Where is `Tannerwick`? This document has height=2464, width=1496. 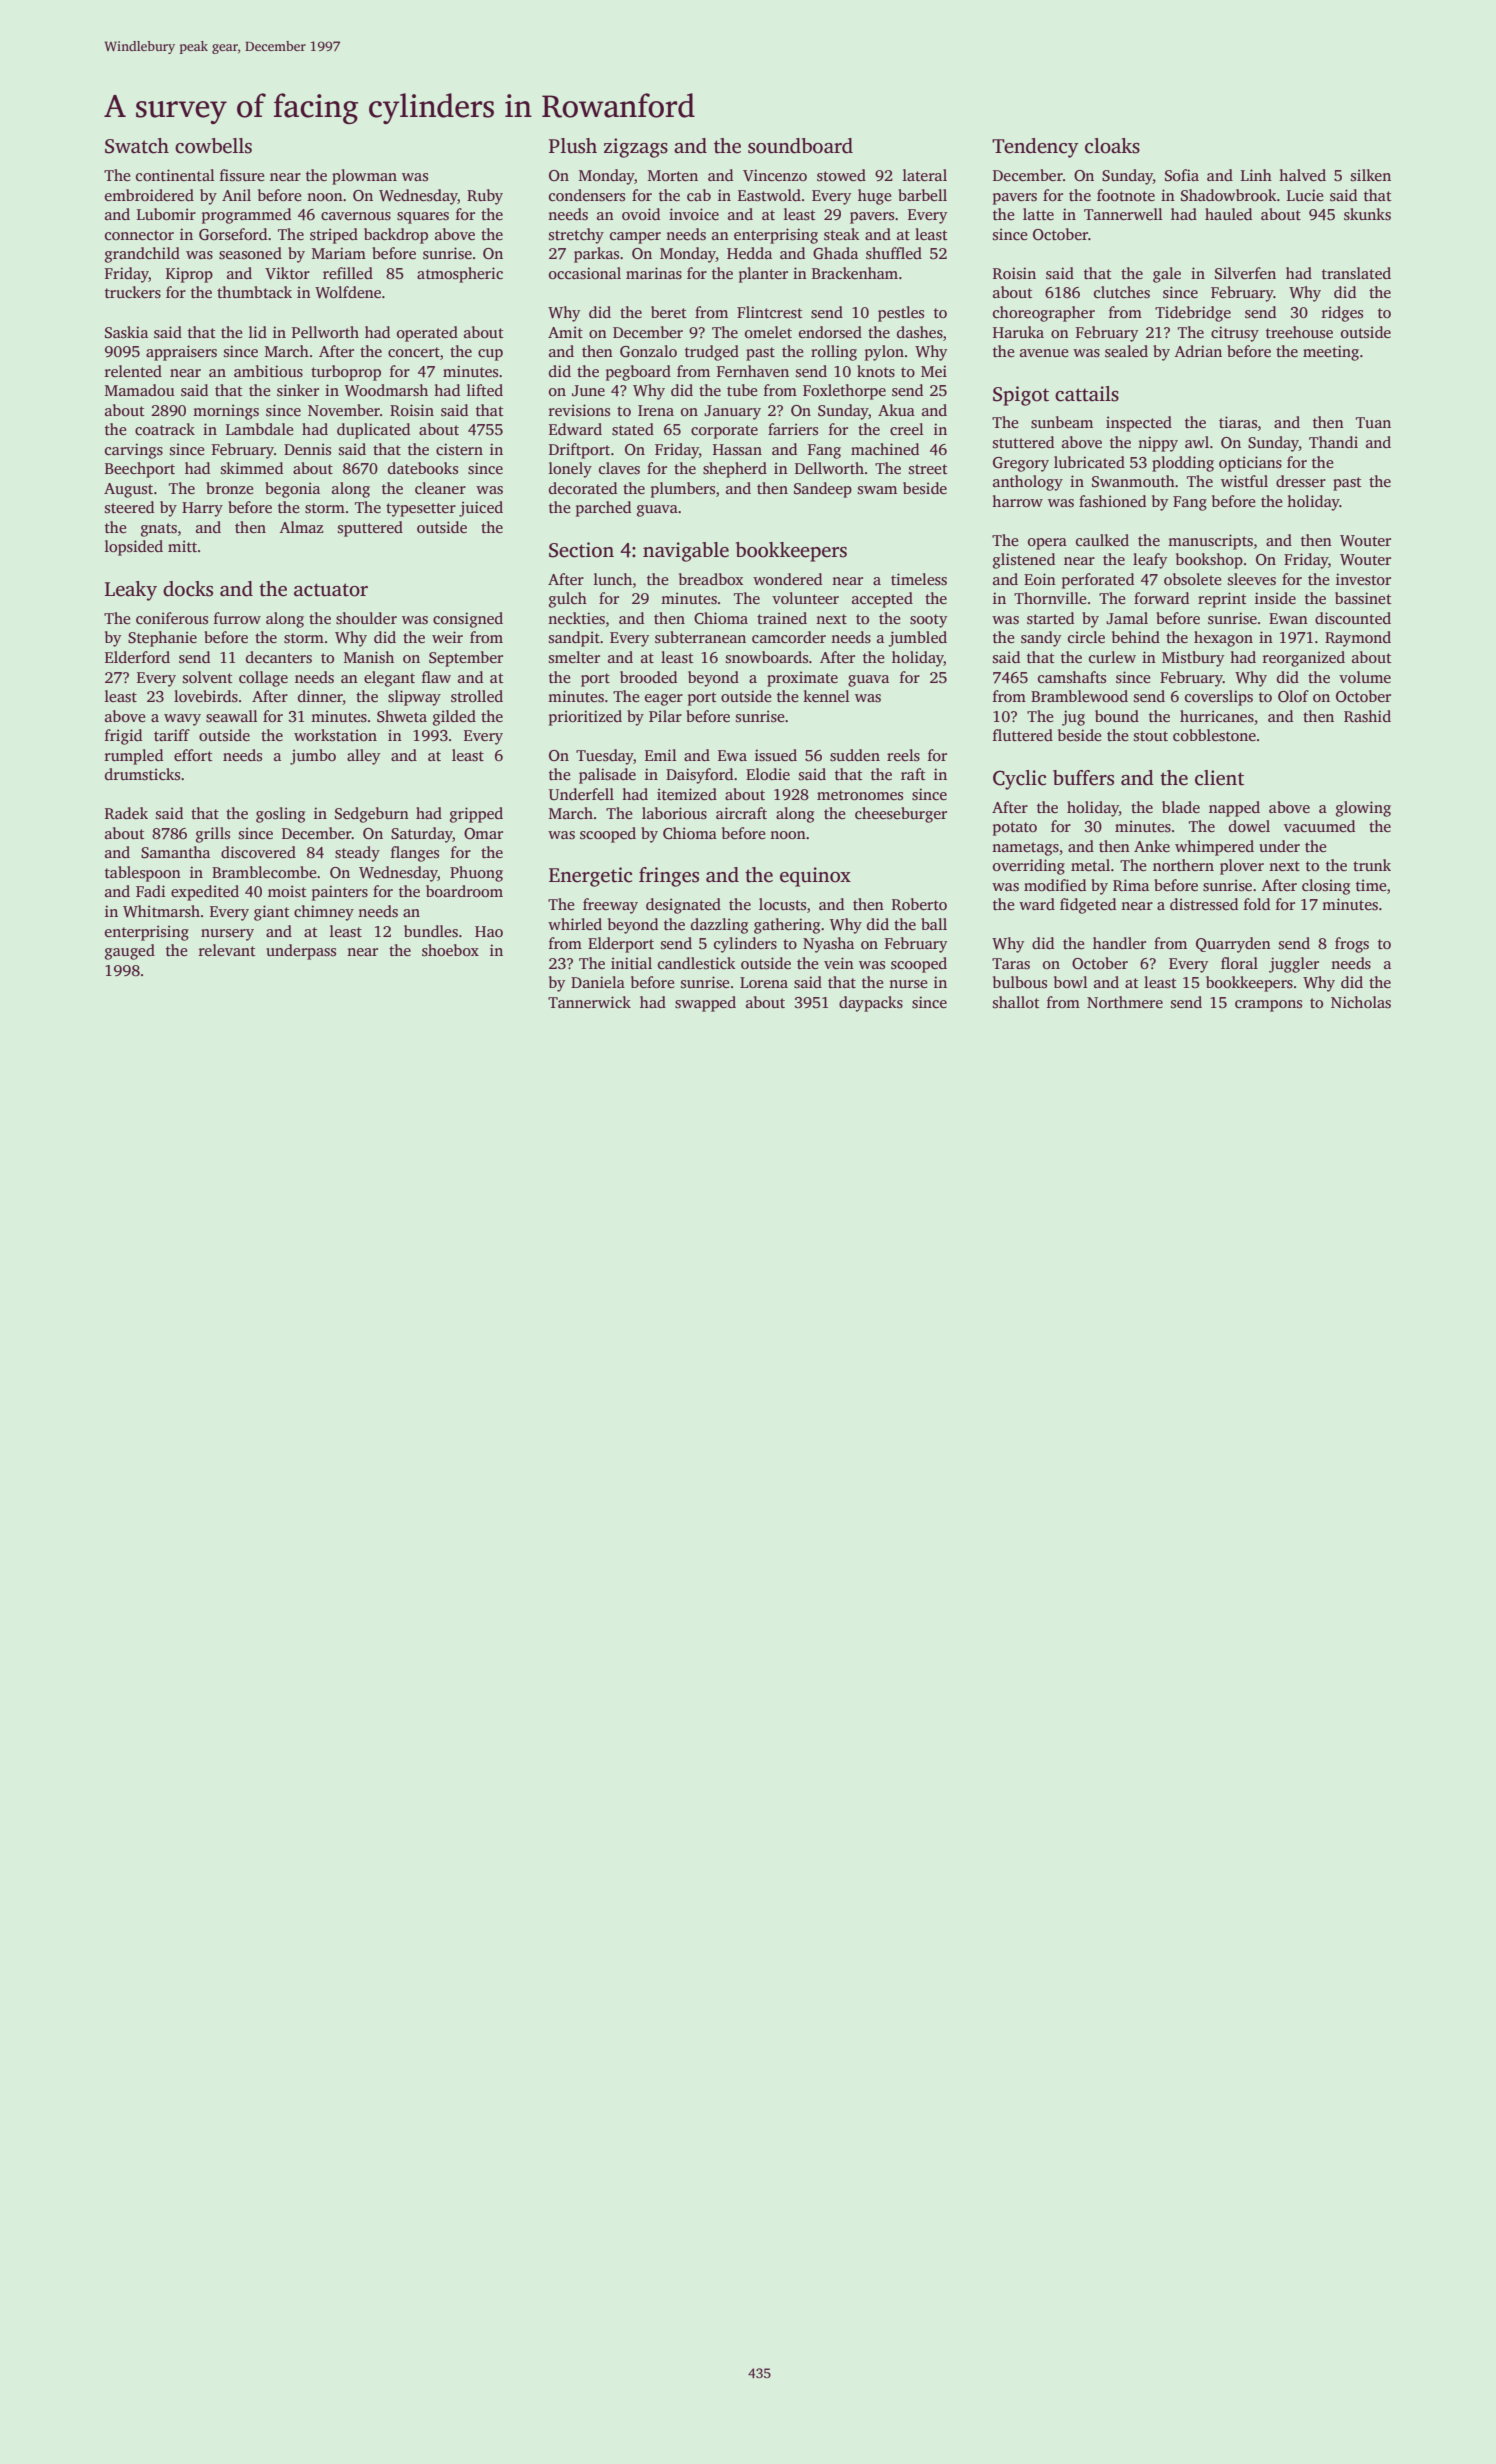
Tannerwick is located at coordinates (589, 1002).
